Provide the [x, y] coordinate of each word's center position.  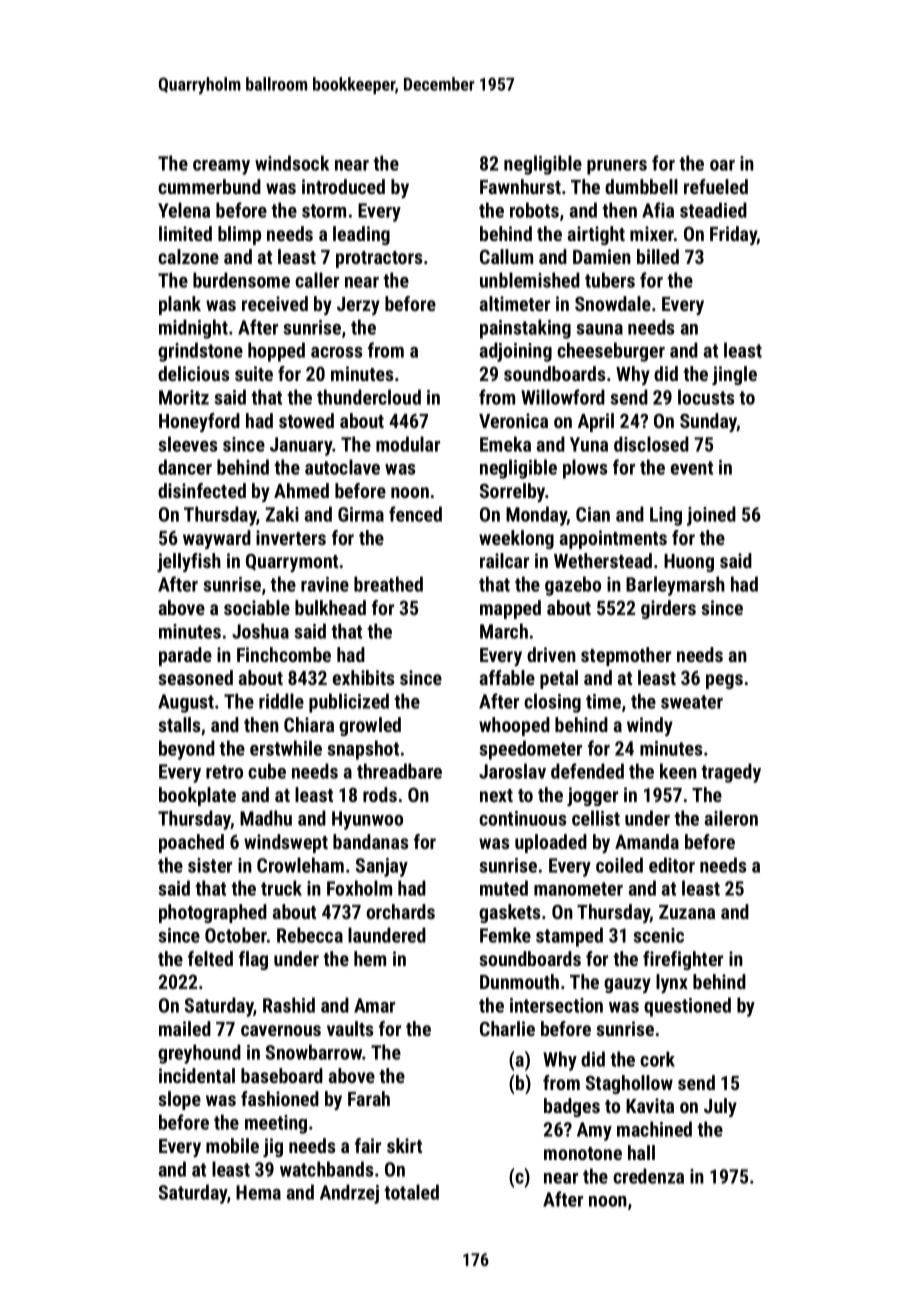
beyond [187, 750]
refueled [716, 186]
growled [370, 726]
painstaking [525, 329]
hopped [276, 352]
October [236, 935]
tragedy [731, 773]
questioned [687, 1007]
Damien [602, 256]
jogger [592, 796]
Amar [374, 1005]
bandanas [370, 841]
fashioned [280, 1098]
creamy [221, 167]
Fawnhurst [520, 186]
